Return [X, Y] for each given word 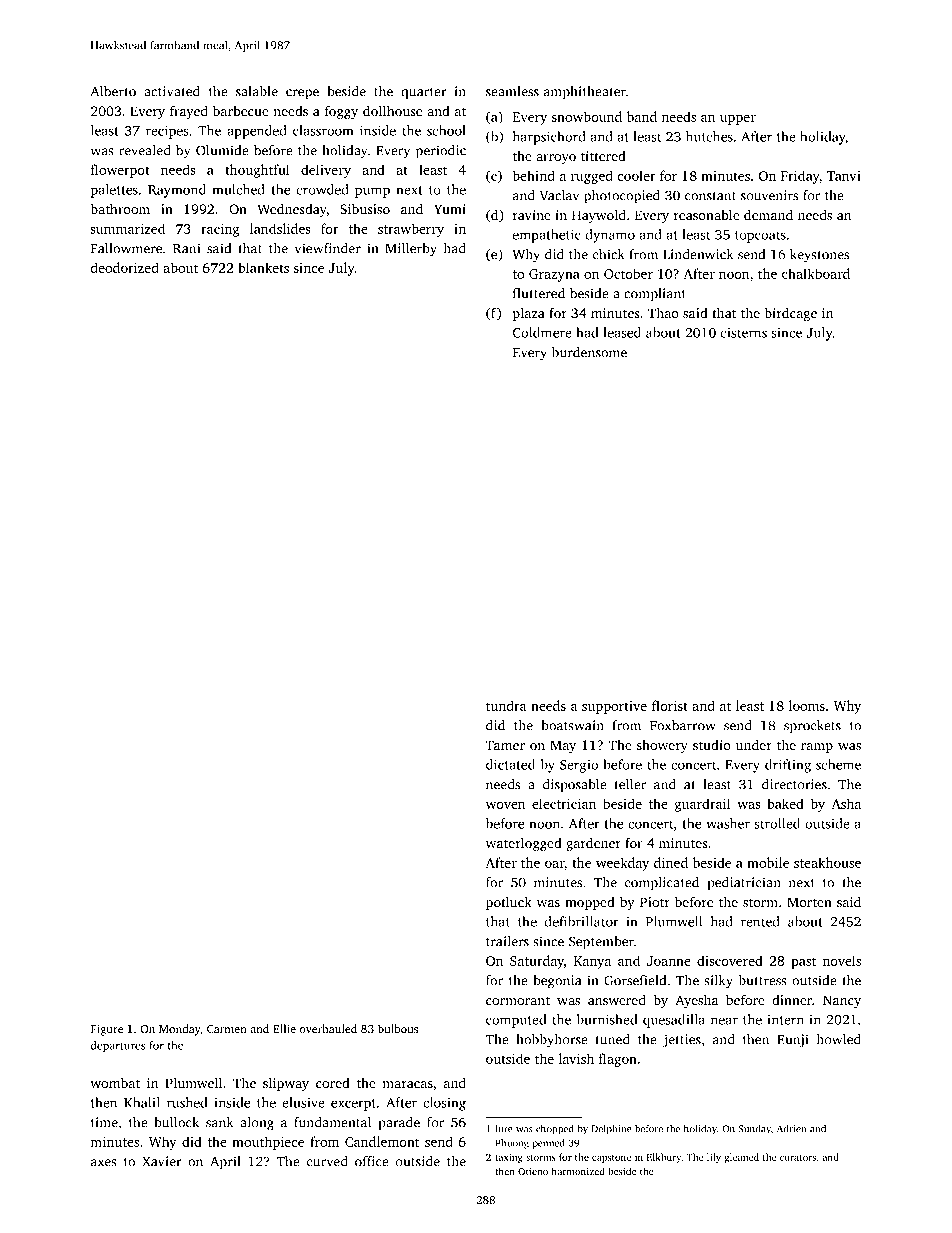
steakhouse [827, 862]
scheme [838, 764]
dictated [510, 764]
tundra [506, 705]
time [104, 1122]
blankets [263, 267]
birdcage [790, 314]
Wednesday [292, 210]
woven [505, 805]
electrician [564, 803]
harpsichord [549, 138]
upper [738, 120]
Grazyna [554, 275]
